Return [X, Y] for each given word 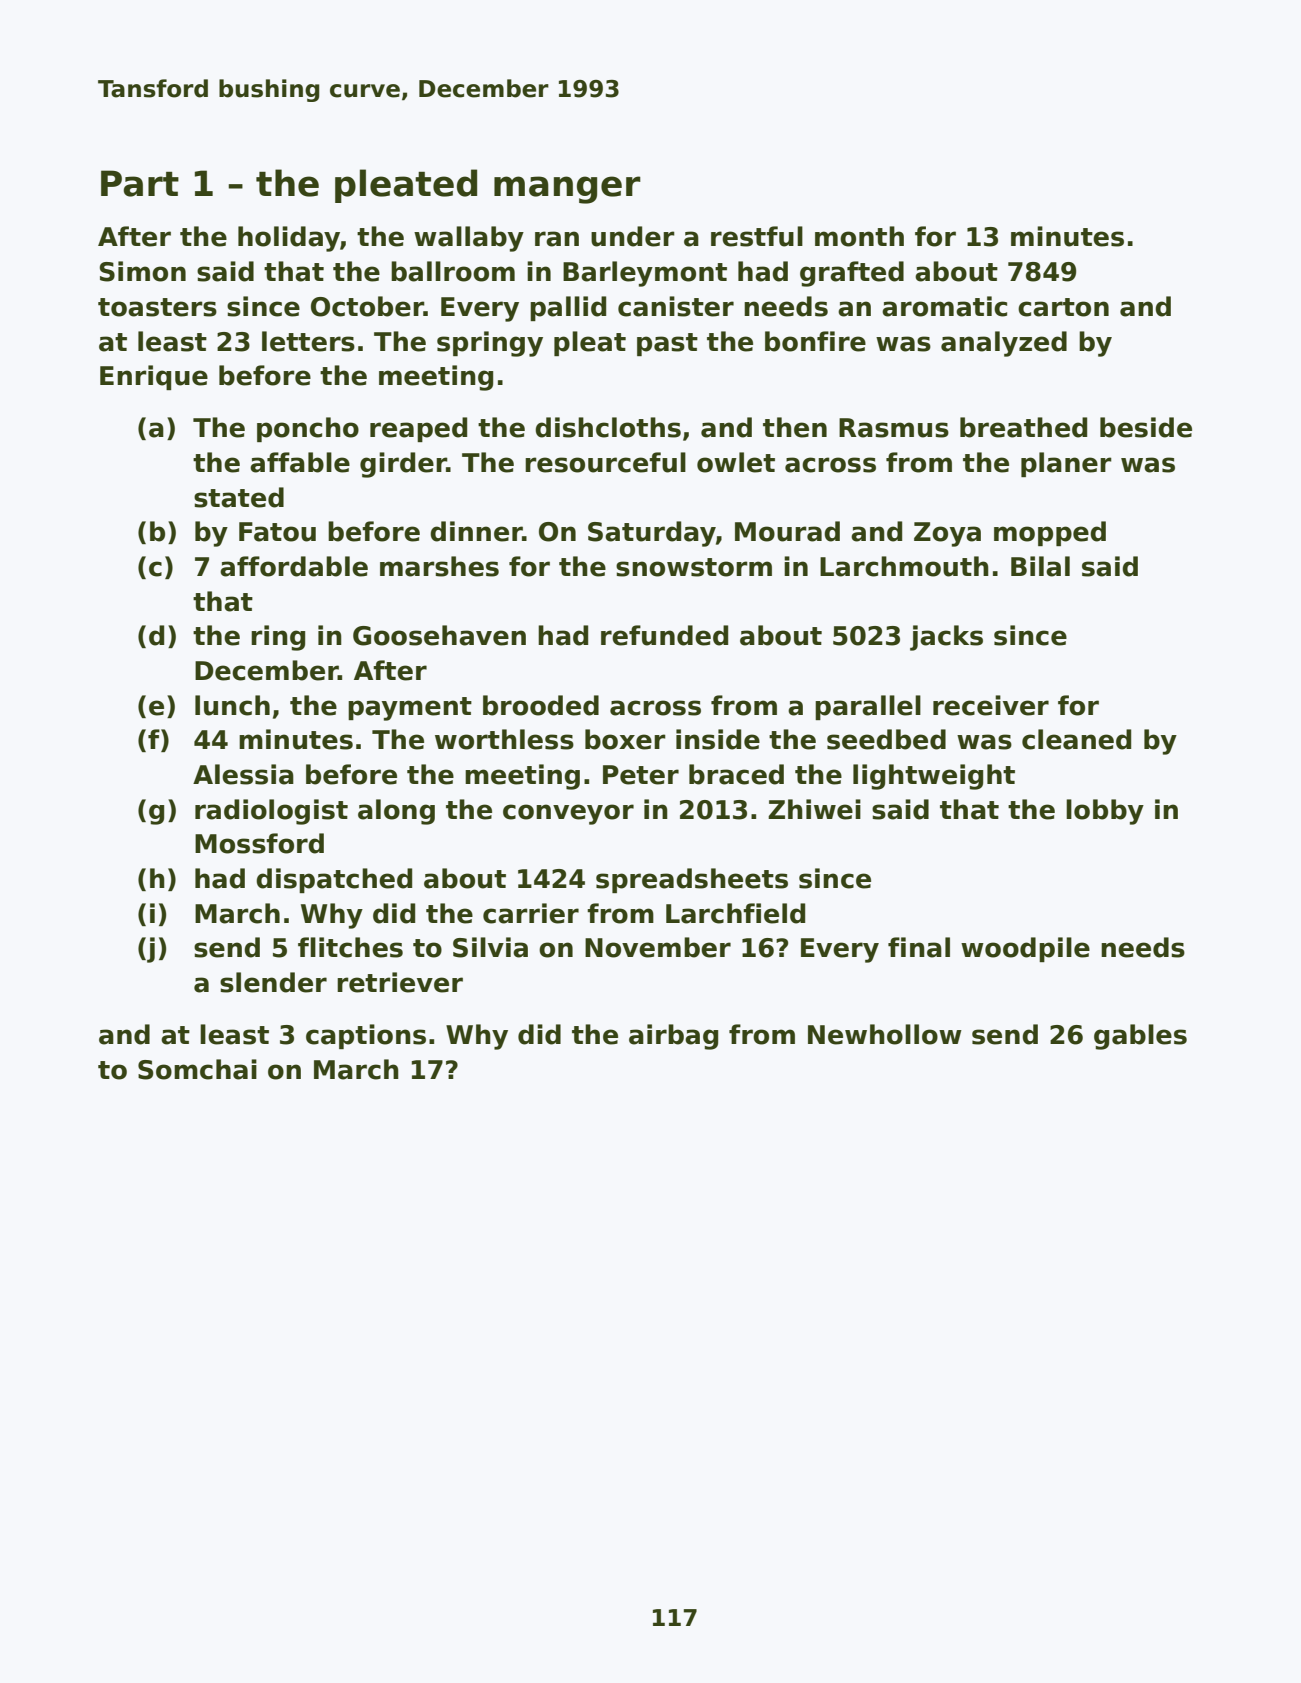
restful [757, 236]
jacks [946, 638]
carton [1063, 307]
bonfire [815, 341]
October [367, 306]
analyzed [1004, 344]
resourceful [605, 462]
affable [300, 462]
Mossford [259, 843]
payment [410, 709]
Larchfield [735, 913]
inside [718, 739]
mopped [1050, 533]
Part [140, 183]
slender [273, 982]
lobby [1105, 812]
